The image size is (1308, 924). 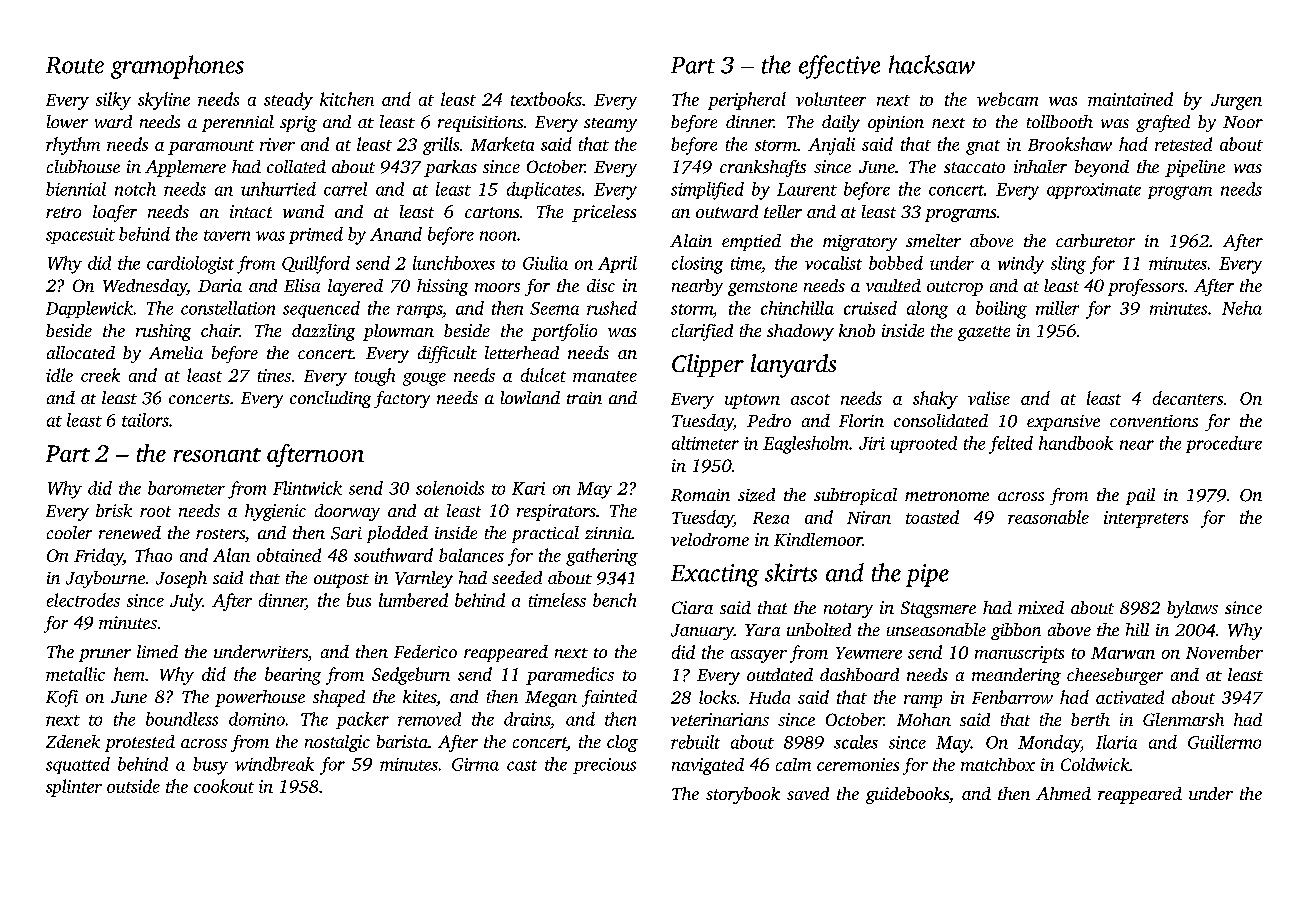 What do you see at coordinates (747, 101) in the screenshot?
I see `peripheral` at bounding box center [747, 101].
